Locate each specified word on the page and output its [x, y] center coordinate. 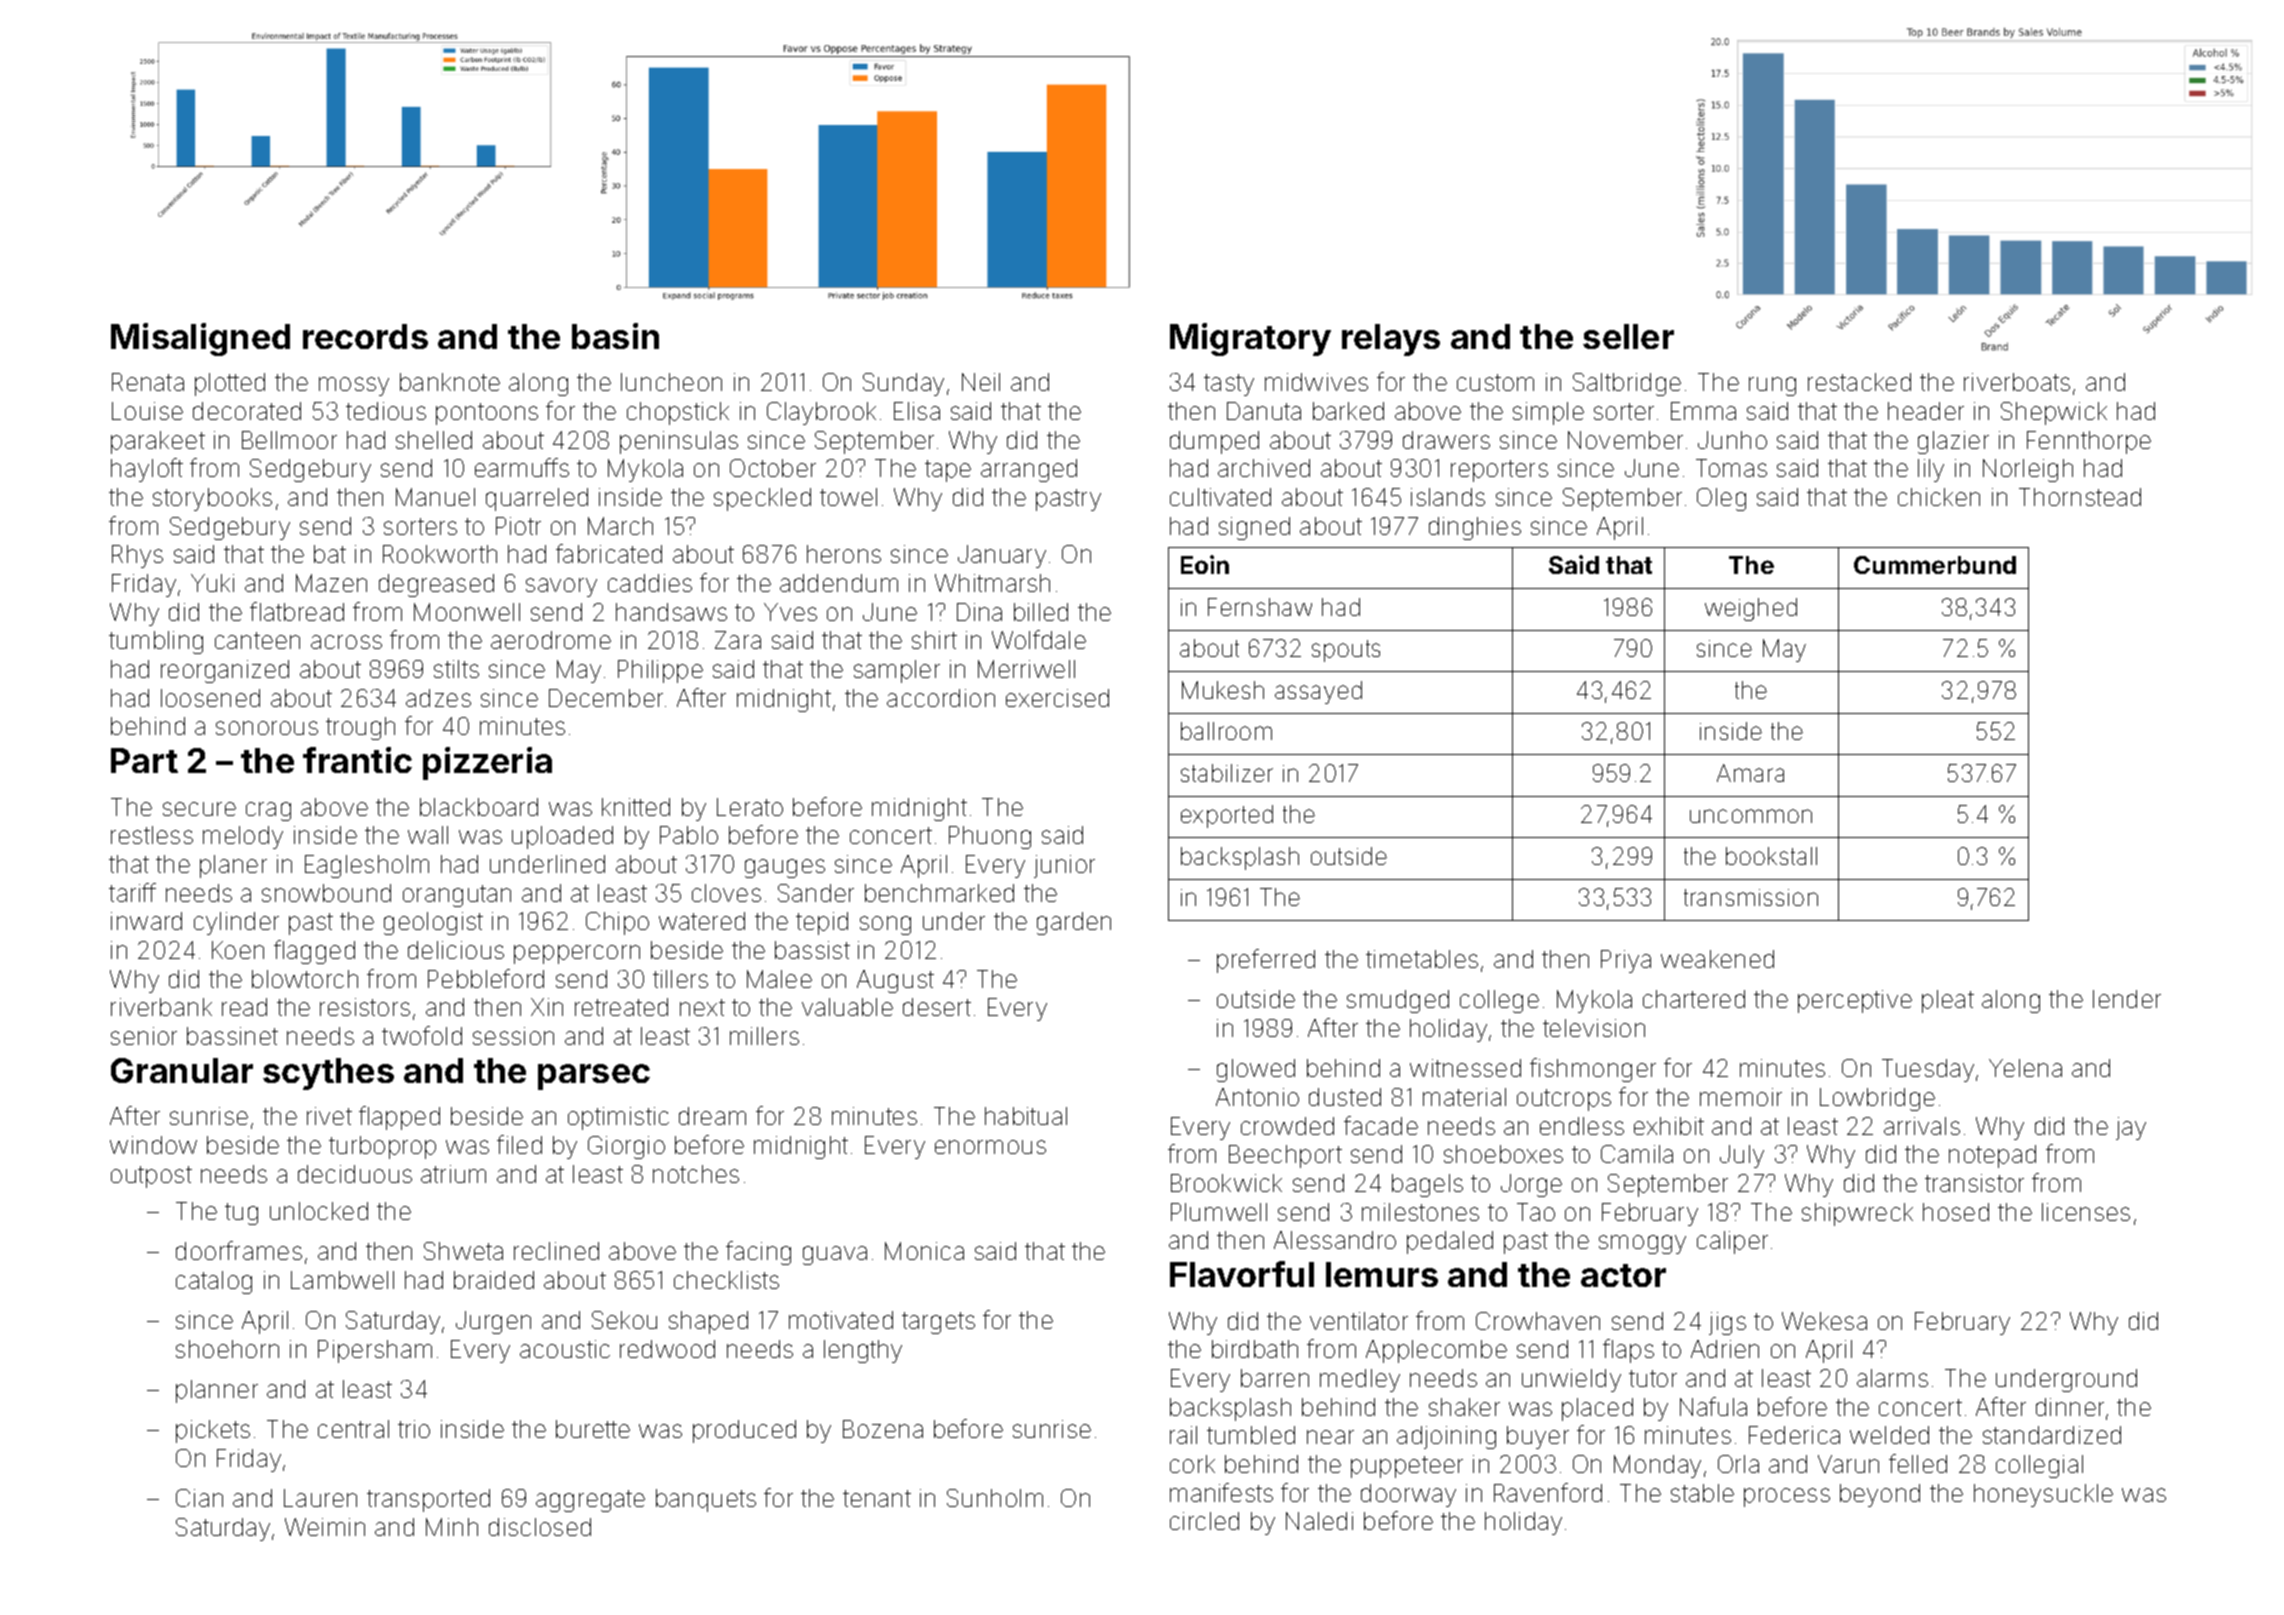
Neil [981, 382]
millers [764, 1036]
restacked [1859, 382]
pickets [213, 1431]
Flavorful [1242, 1274]
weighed [1751, 609]
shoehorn [227, 1349]
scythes [328, 1074]
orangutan [457, 896]
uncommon [1751, 816]
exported [1227, 816]
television [1594, 1028]
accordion [941, 698]
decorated [247, 411]
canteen [257, 640]
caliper [1732, 1242]
